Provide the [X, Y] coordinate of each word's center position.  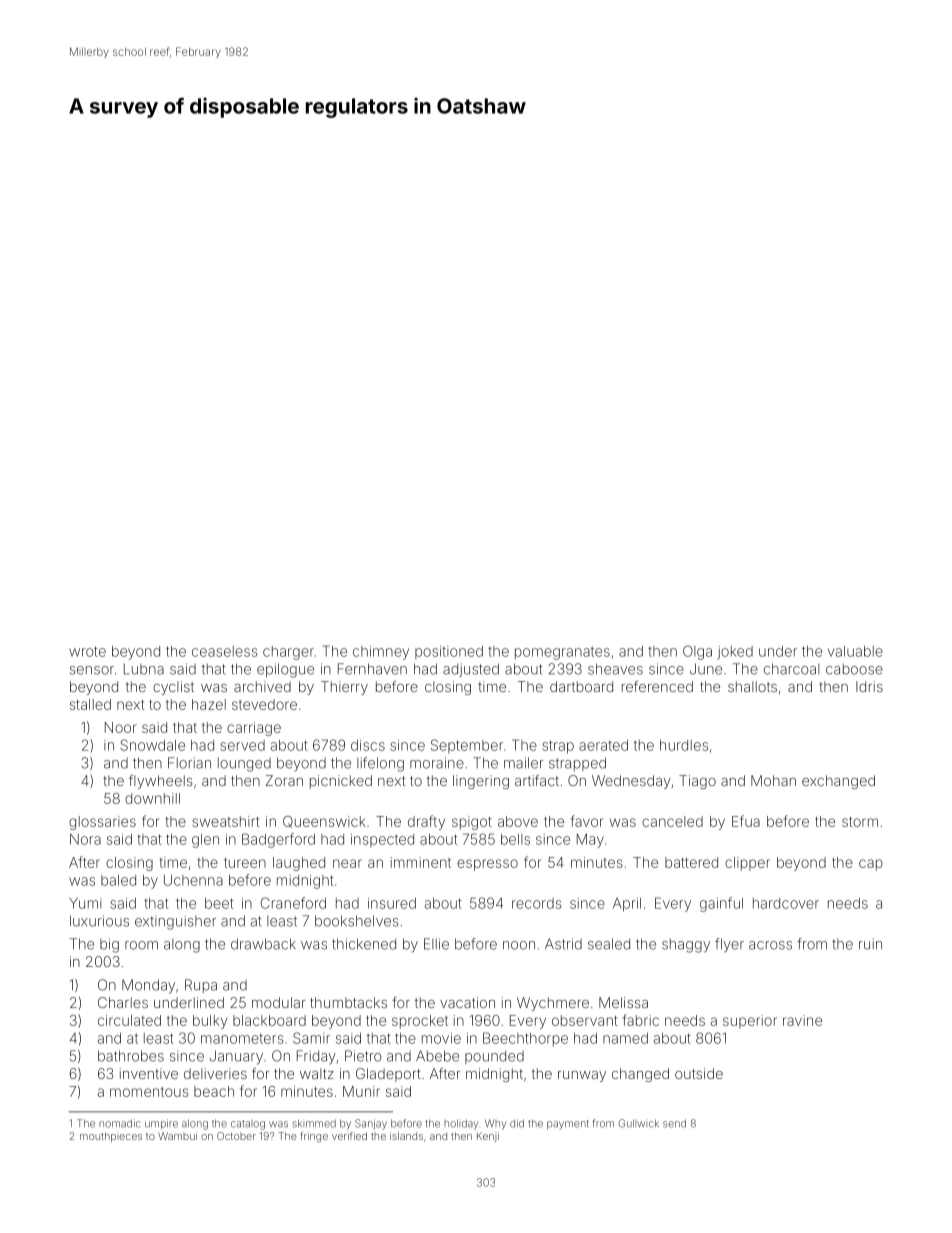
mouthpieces [111, 1137]
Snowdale [152, 745]
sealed [609, 944]
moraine [437, 763]
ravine [802, 1020]
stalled [90, 704]
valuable [855, 651]
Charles [123, 1002]
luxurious [99, 921]
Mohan [773, 780]
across [770, 945]
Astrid [563, 944]
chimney [381, 653]
